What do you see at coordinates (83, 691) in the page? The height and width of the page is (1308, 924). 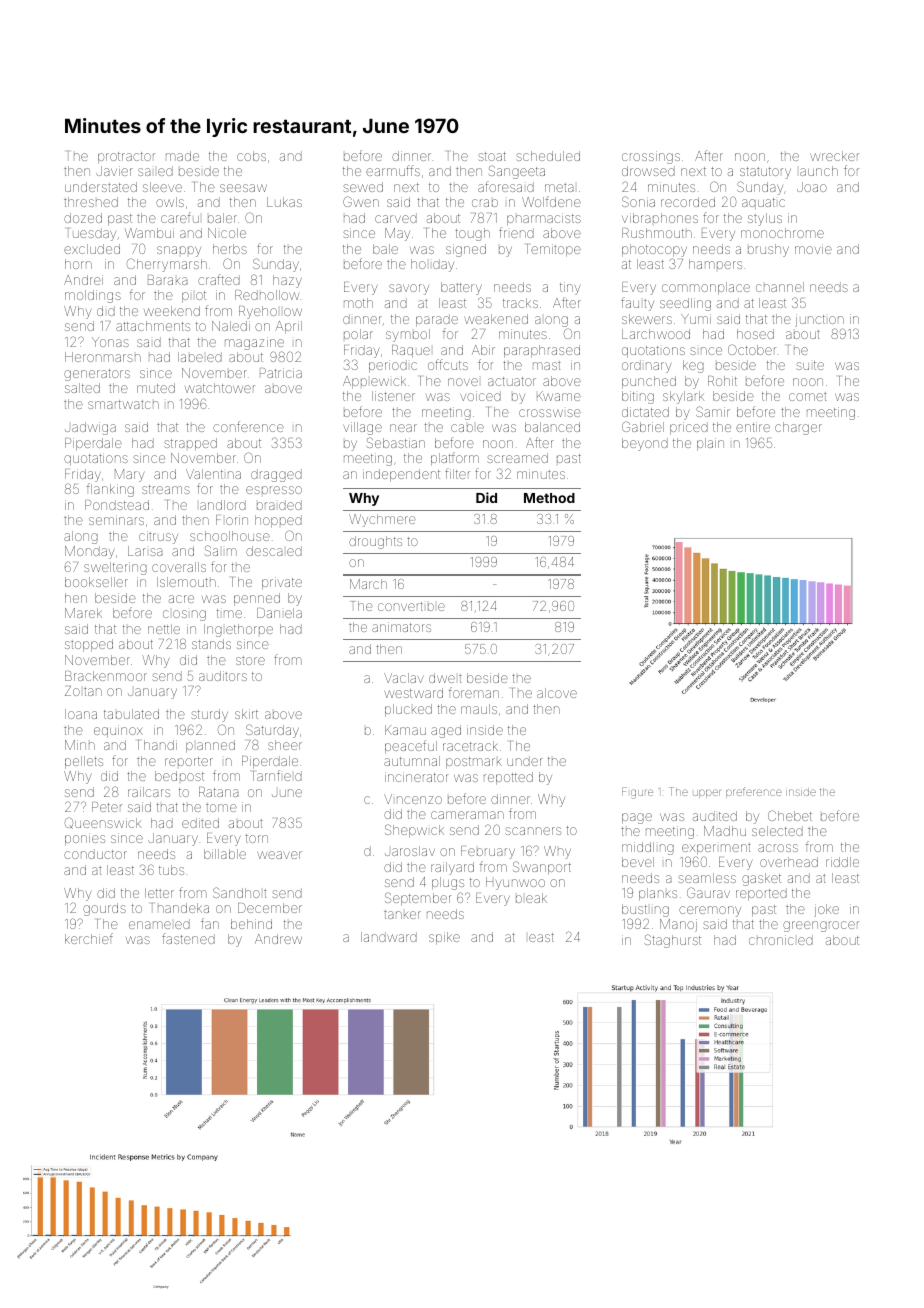 I see `Zoltan` at bounding box center [83, 691].
